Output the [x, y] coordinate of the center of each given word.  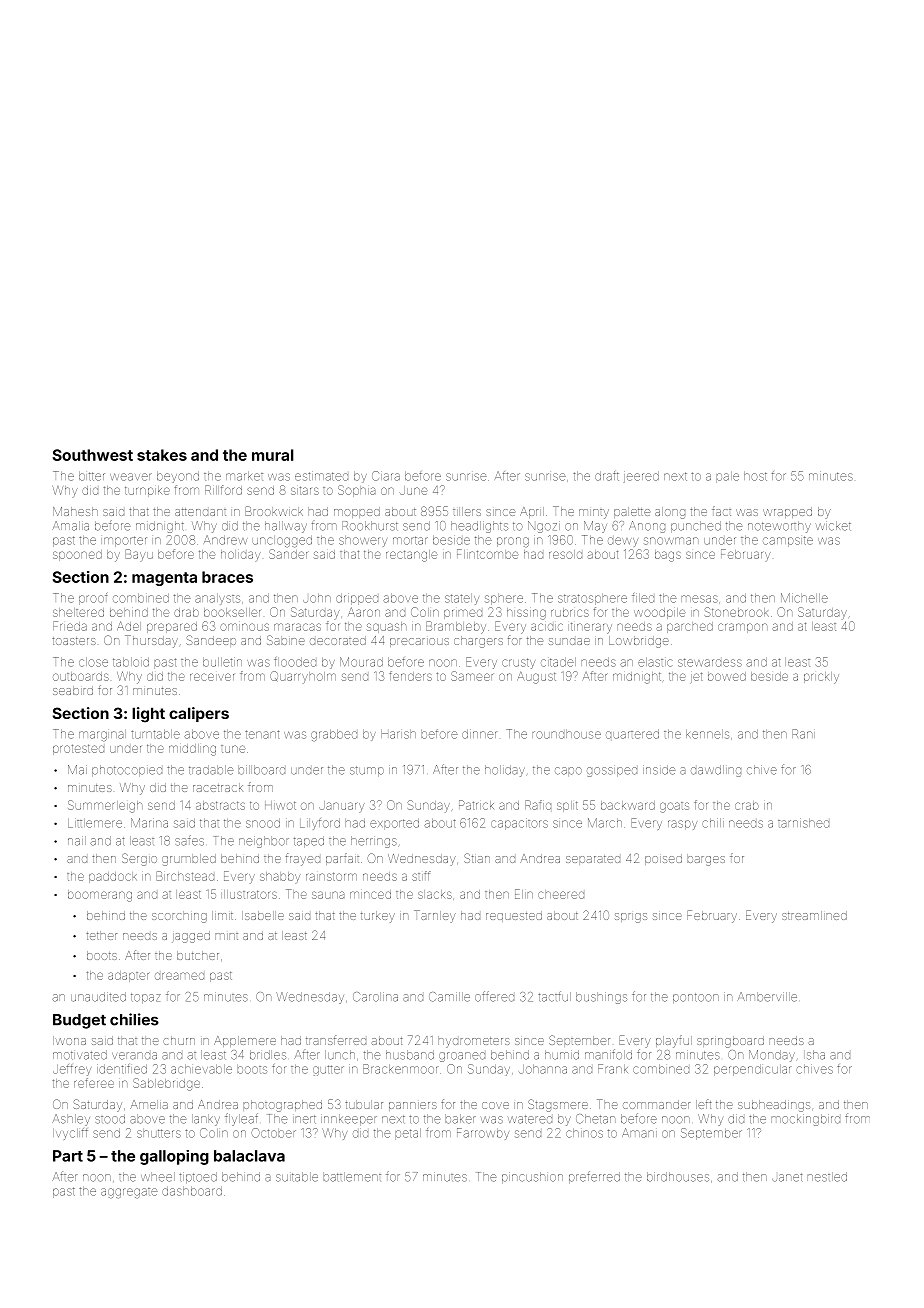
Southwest [93, 455]
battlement [352, 1177]
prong [513, 542]
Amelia [149, 1104]
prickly [821, 678]
